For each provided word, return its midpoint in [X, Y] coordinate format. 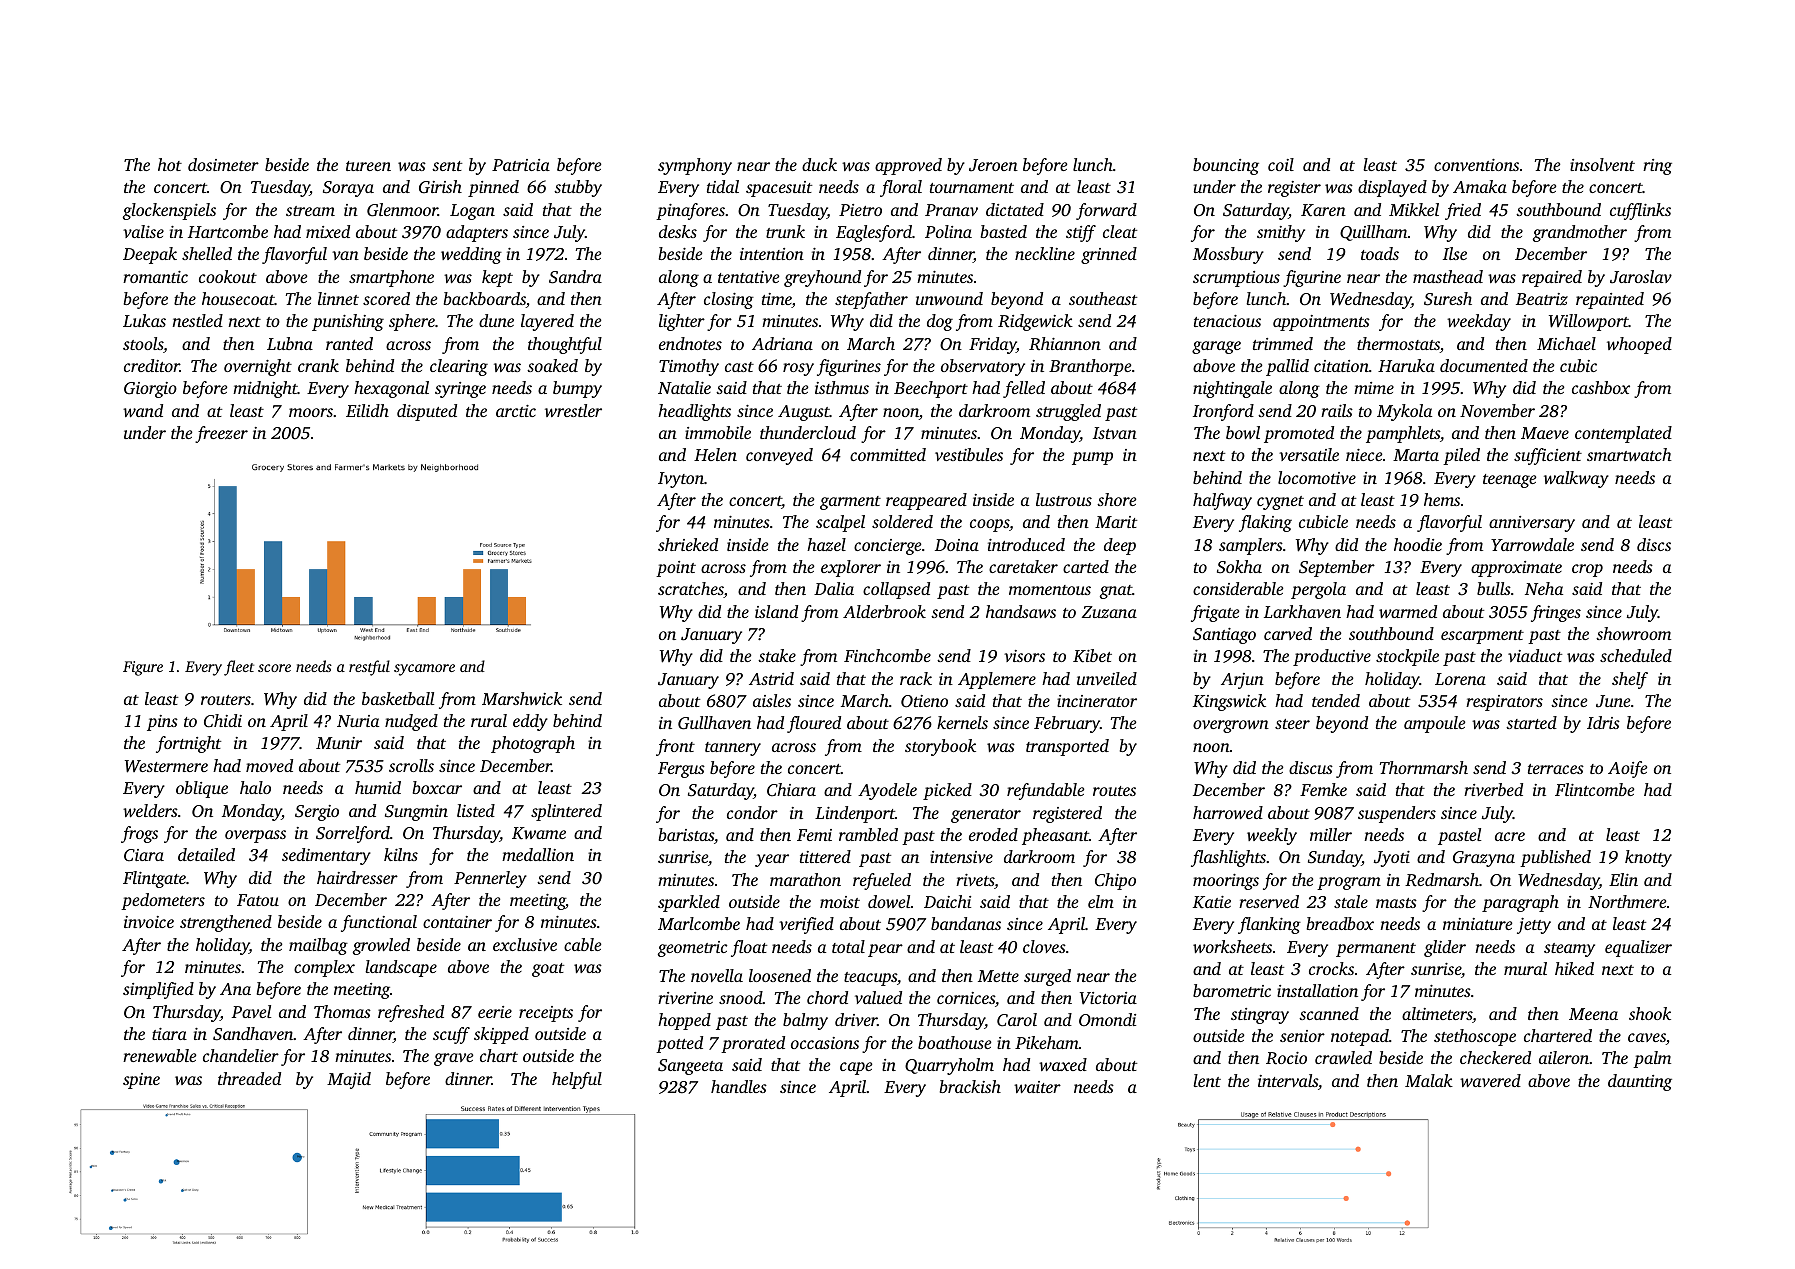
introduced [1026, 544]
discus [1311, 767]
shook [1650, 1013]
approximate [1516, 569]
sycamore [424, 670]
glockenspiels [169, 211]
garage [1216, 347]
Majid [349, 1080]
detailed [206, 854]
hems [1442, 499]
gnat [1116, 592]
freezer [221, 434]
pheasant [1055, 836]
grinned [1109, 255]
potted [679, 1044]
